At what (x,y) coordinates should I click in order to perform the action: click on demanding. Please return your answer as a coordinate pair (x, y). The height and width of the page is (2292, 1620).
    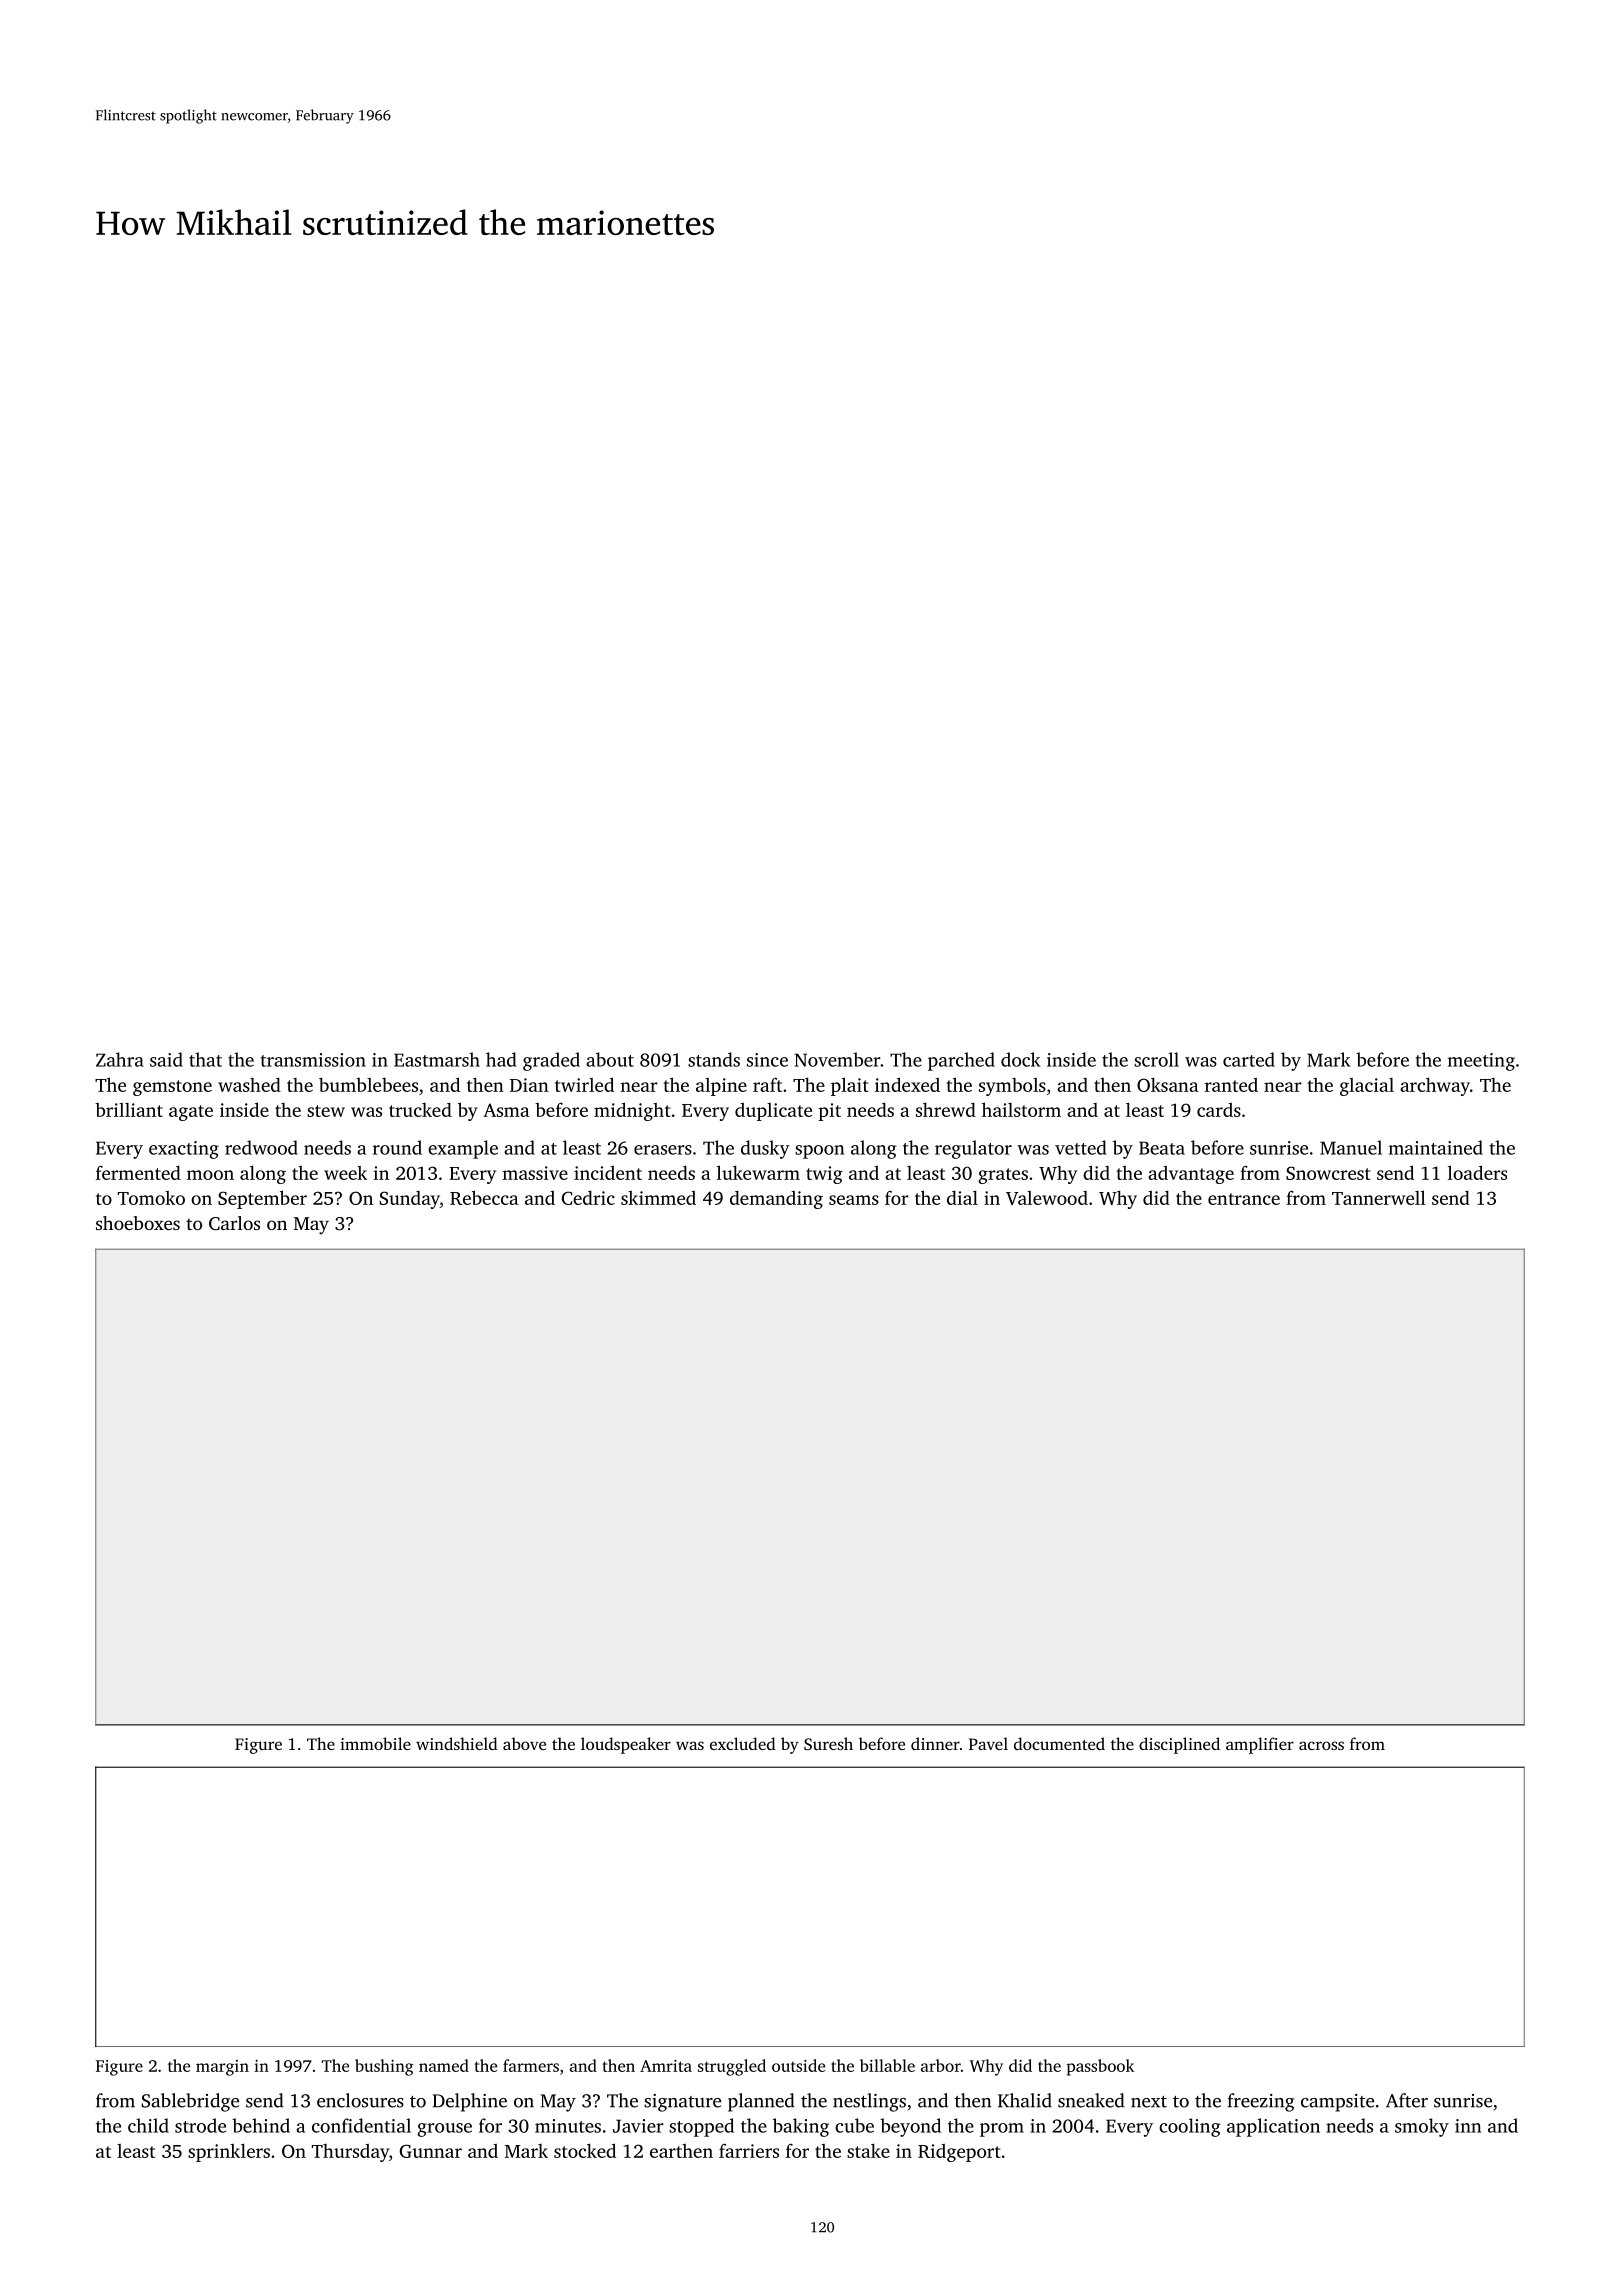
    Looking at the image, I should click on (776, 1199).
